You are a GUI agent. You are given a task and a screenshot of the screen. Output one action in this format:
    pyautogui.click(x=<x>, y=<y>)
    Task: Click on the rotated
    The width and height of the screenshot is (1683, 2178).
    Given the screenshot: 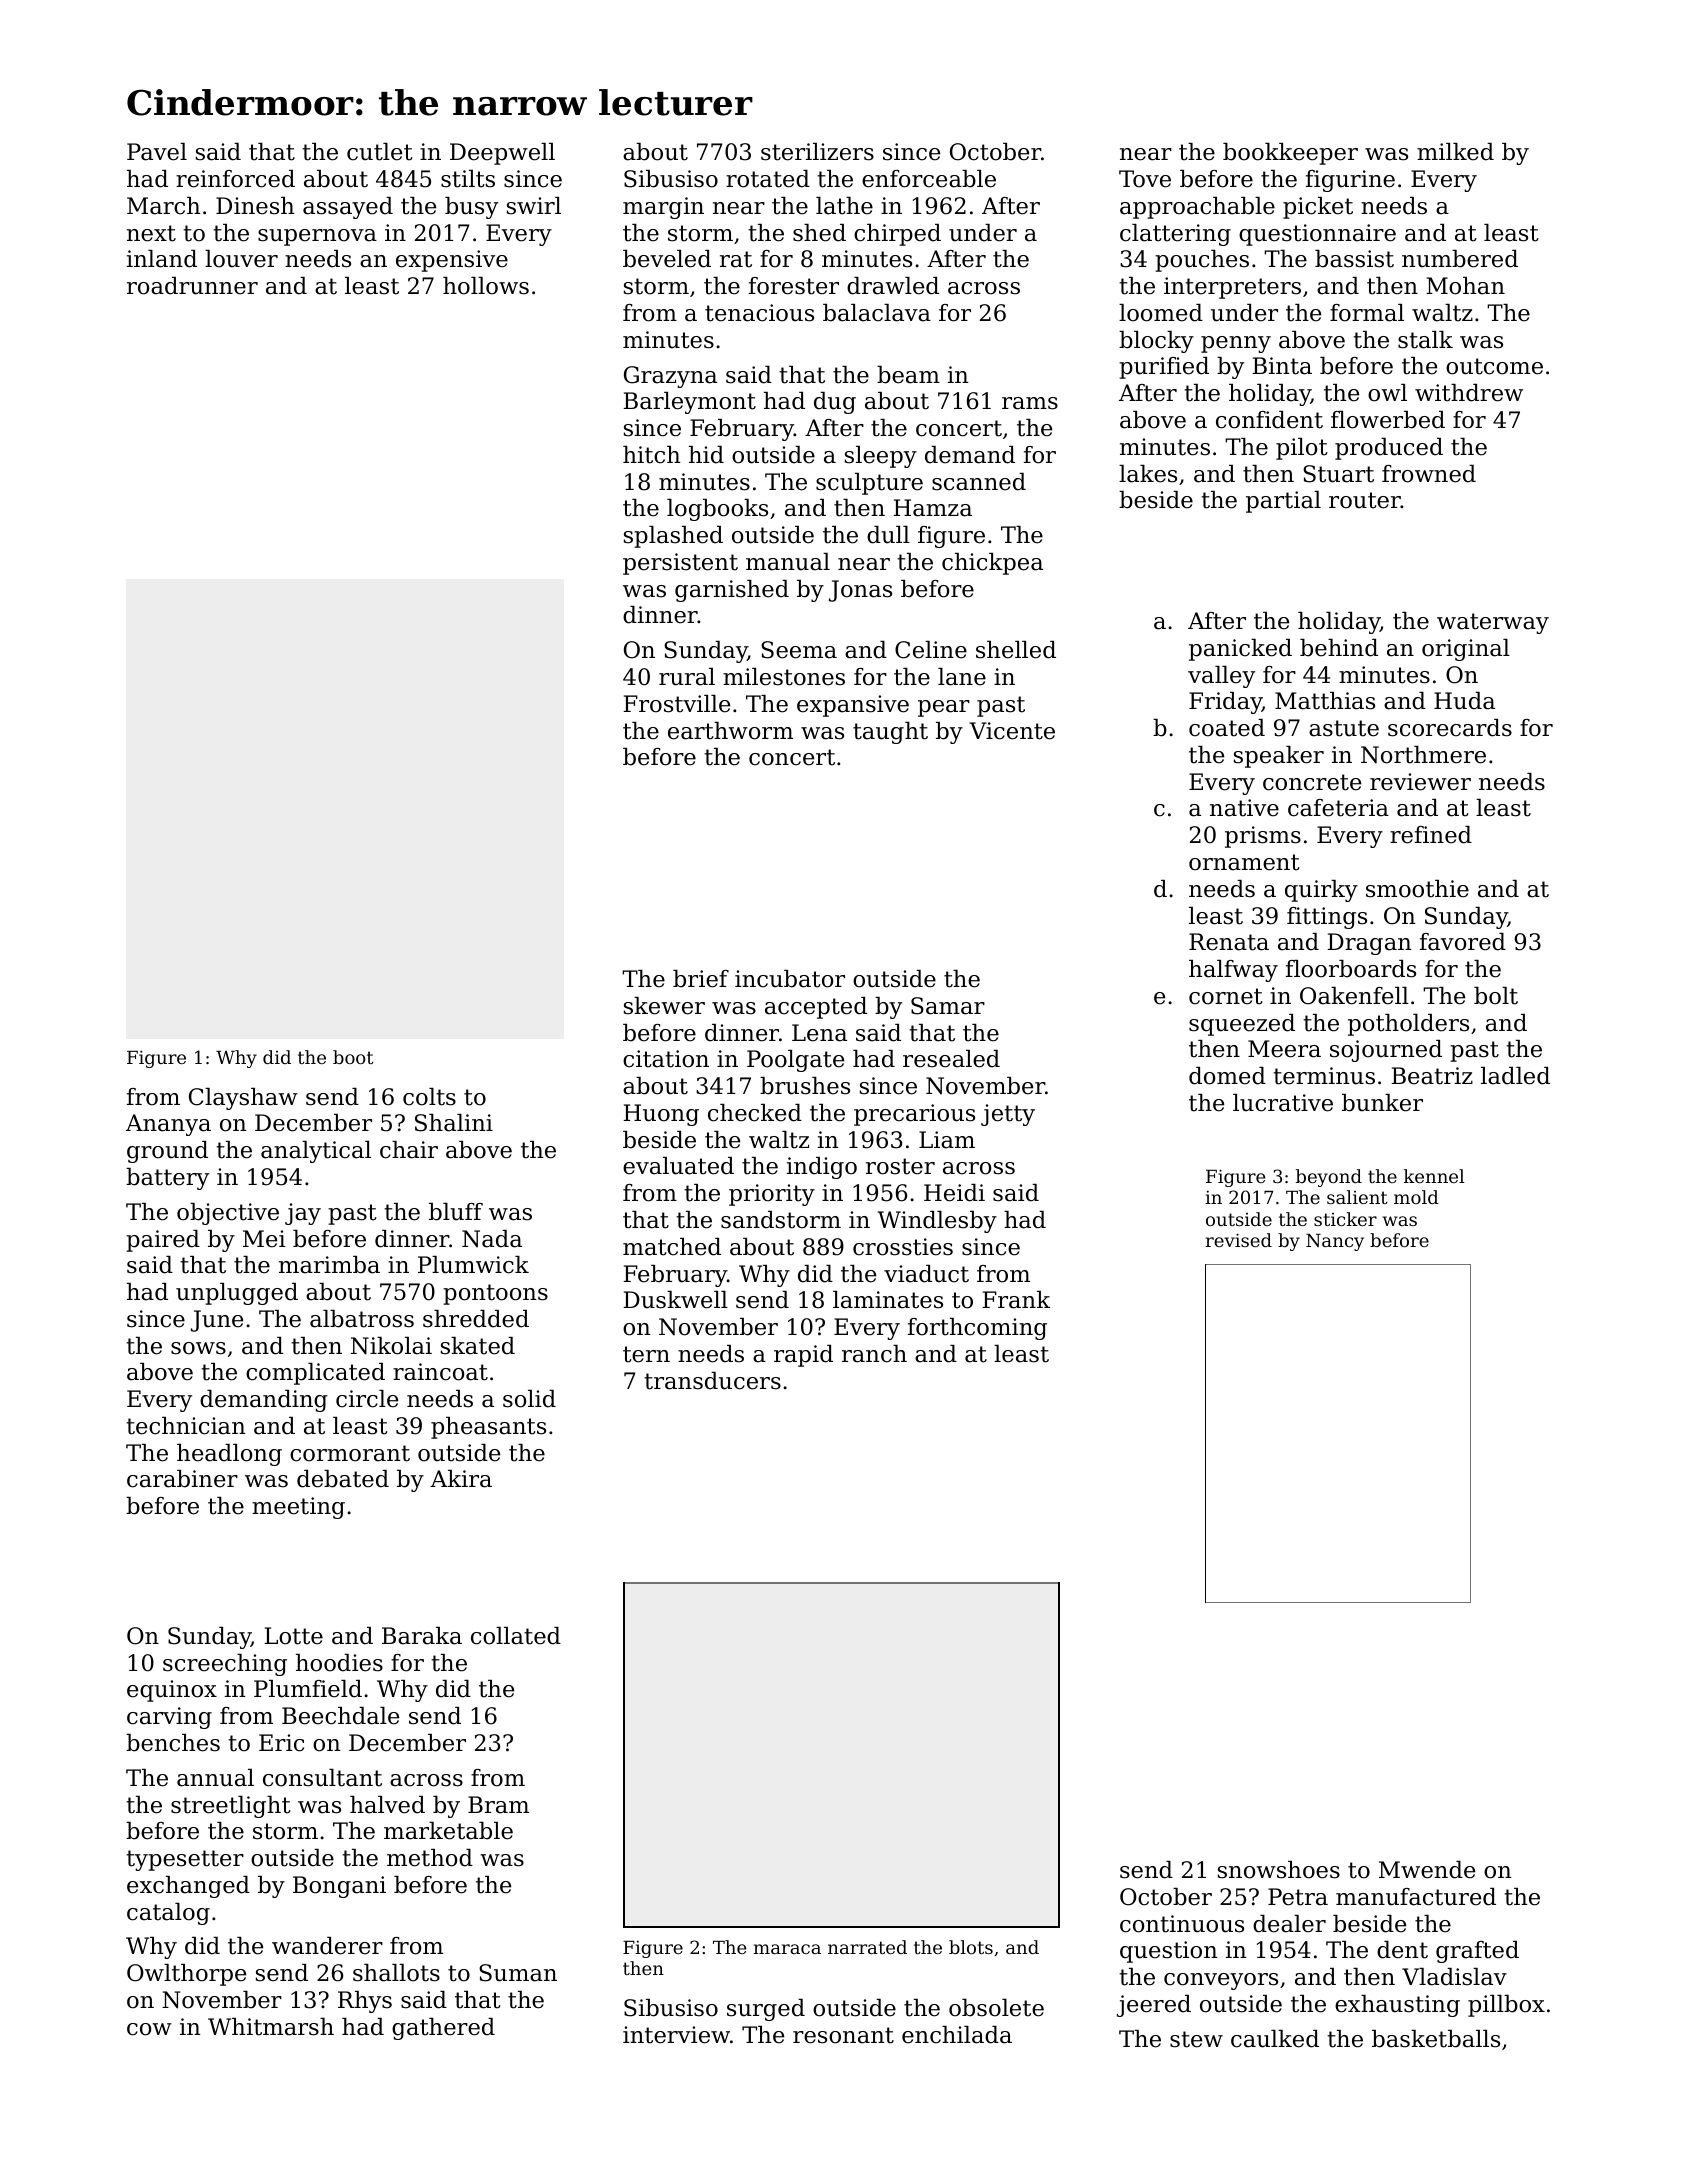 What is the action you would take?
    pyautogui.click(x=768, y=179)
